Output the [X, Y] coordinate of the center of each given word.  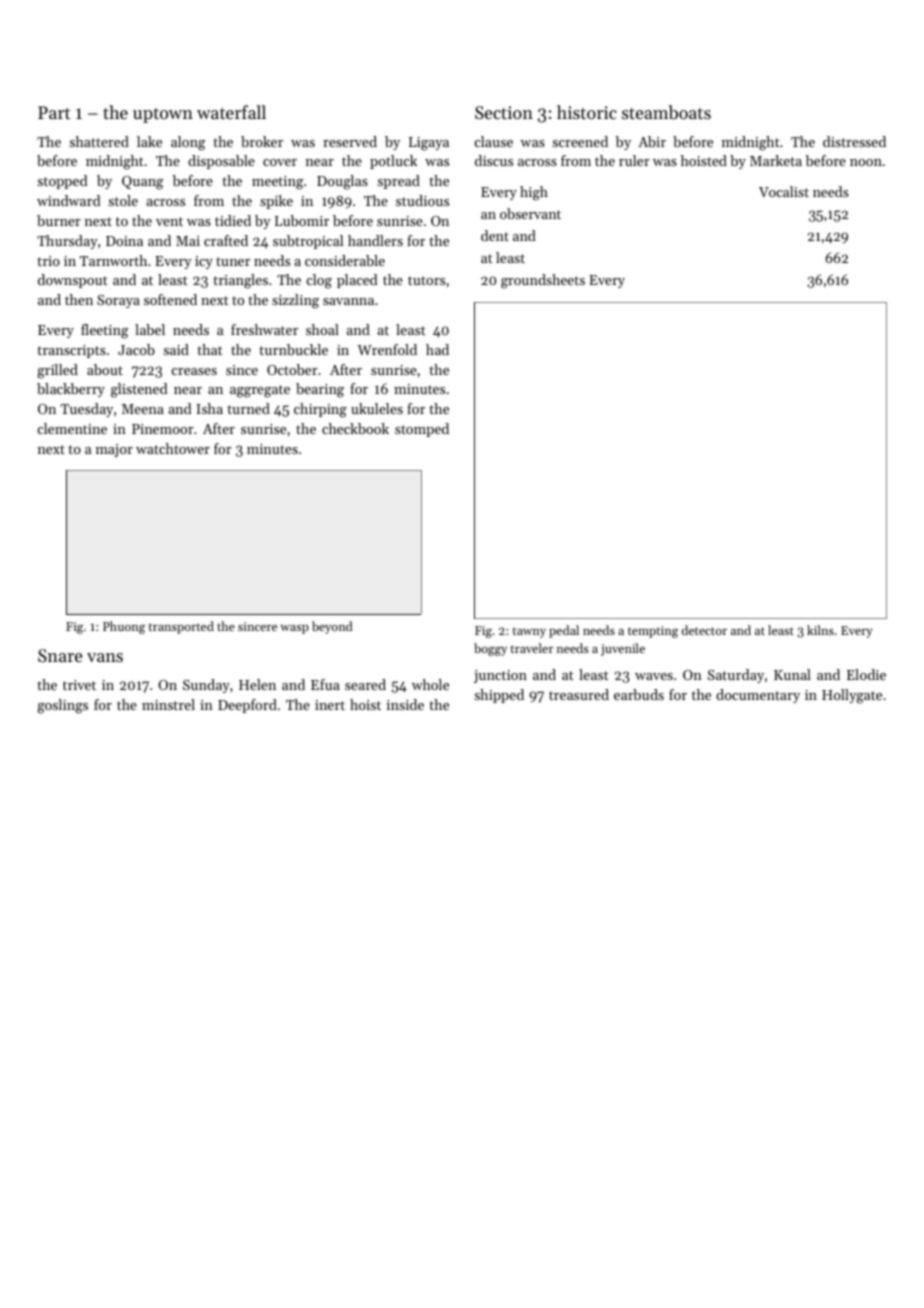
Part [54, 112]
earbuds [639, 694]
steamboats [666, 112]
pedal [564, 631]
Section [504, 112]
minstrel [168, 704]
